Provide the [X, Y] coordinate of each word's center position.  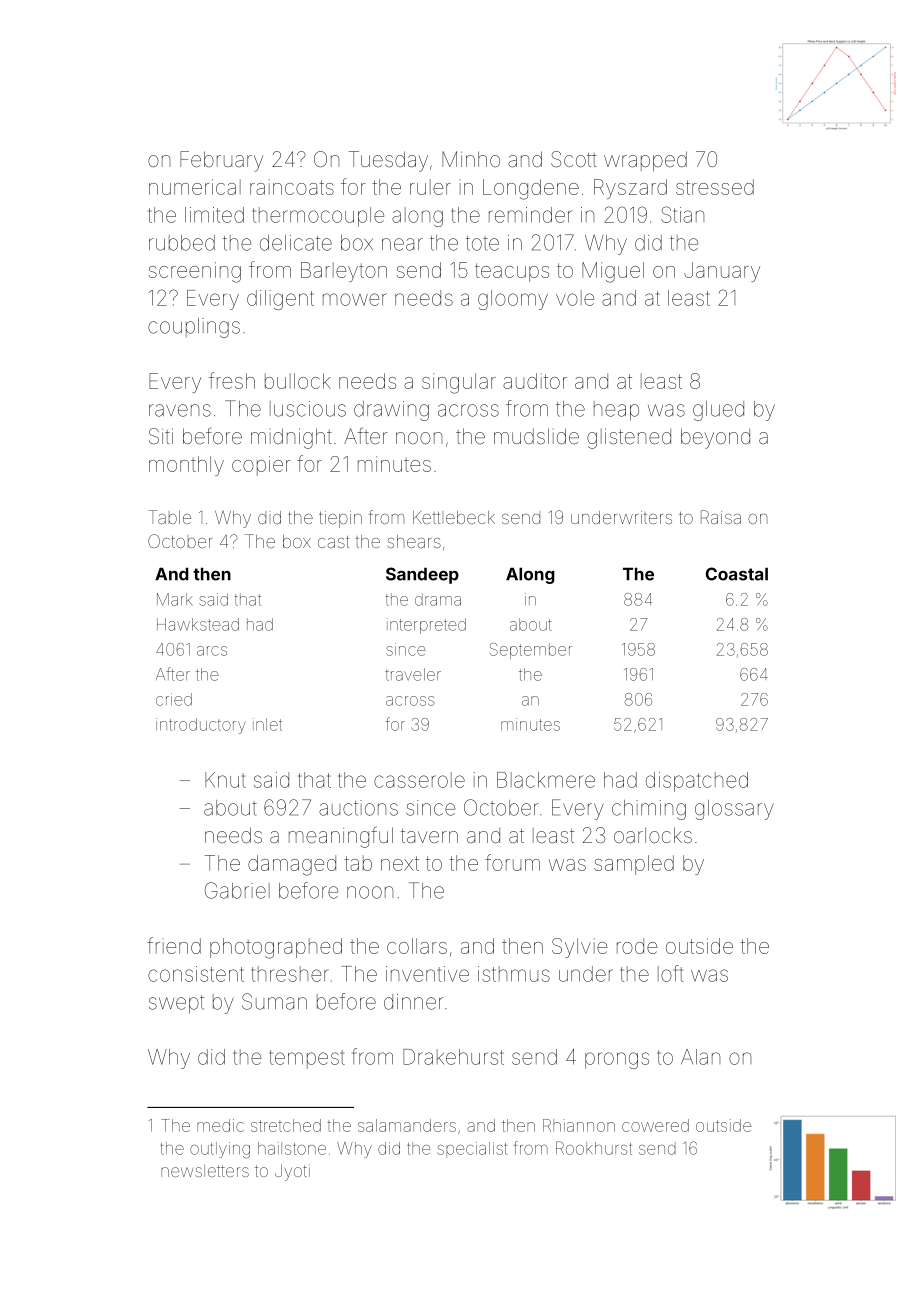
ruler [430, 187]
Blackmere [546, 780]
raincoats [292, 187]
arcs [212, 651]
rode [637, 946]
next [400, 863]
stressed [715, 187]
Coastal [737, 574]
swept [176, 1004]
